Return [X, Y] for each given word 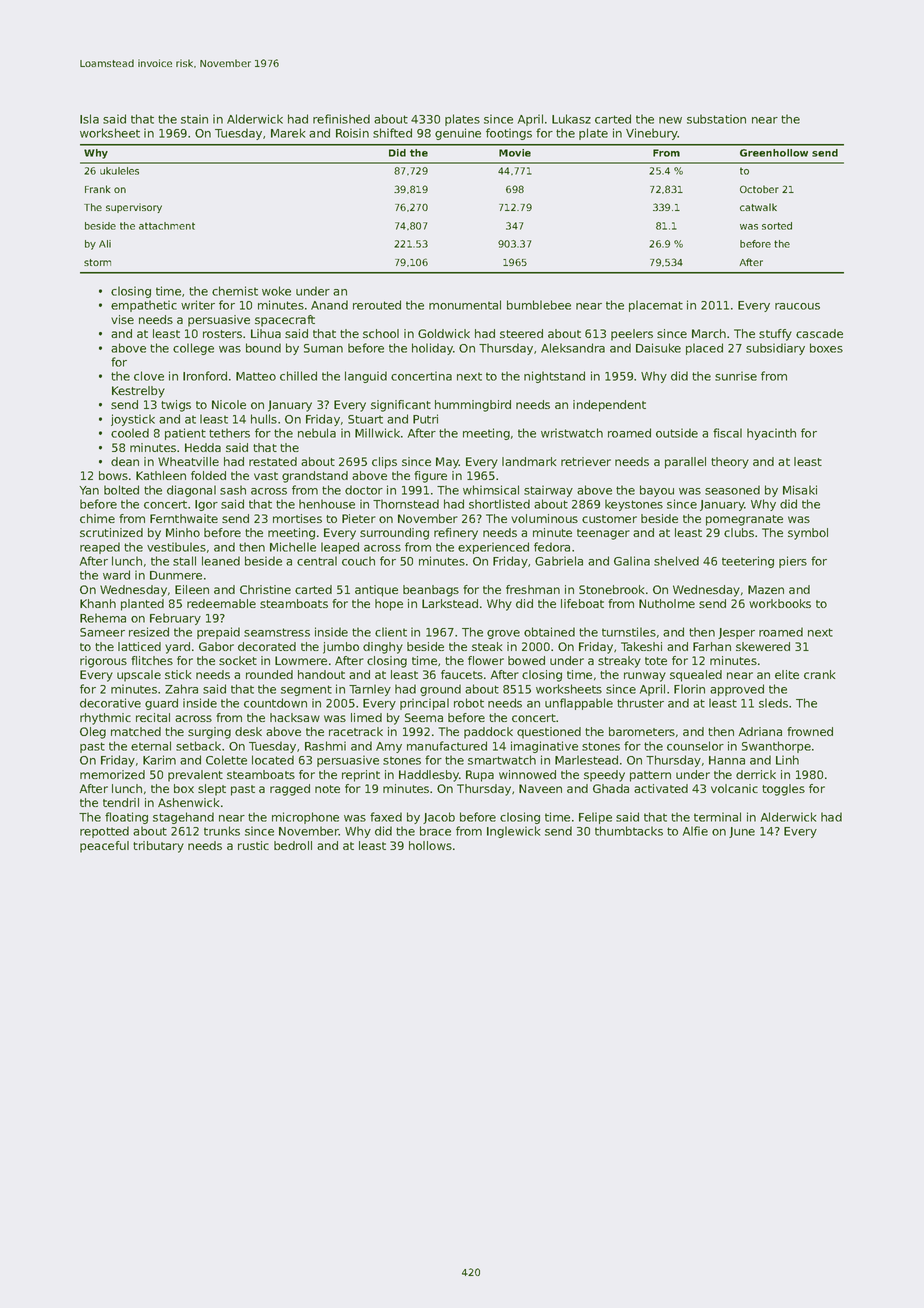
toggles [783, 790]
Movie [515, 153]
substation [716, 119]
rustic [253, 845]
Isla [89, 119]
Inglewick [513, 832]
